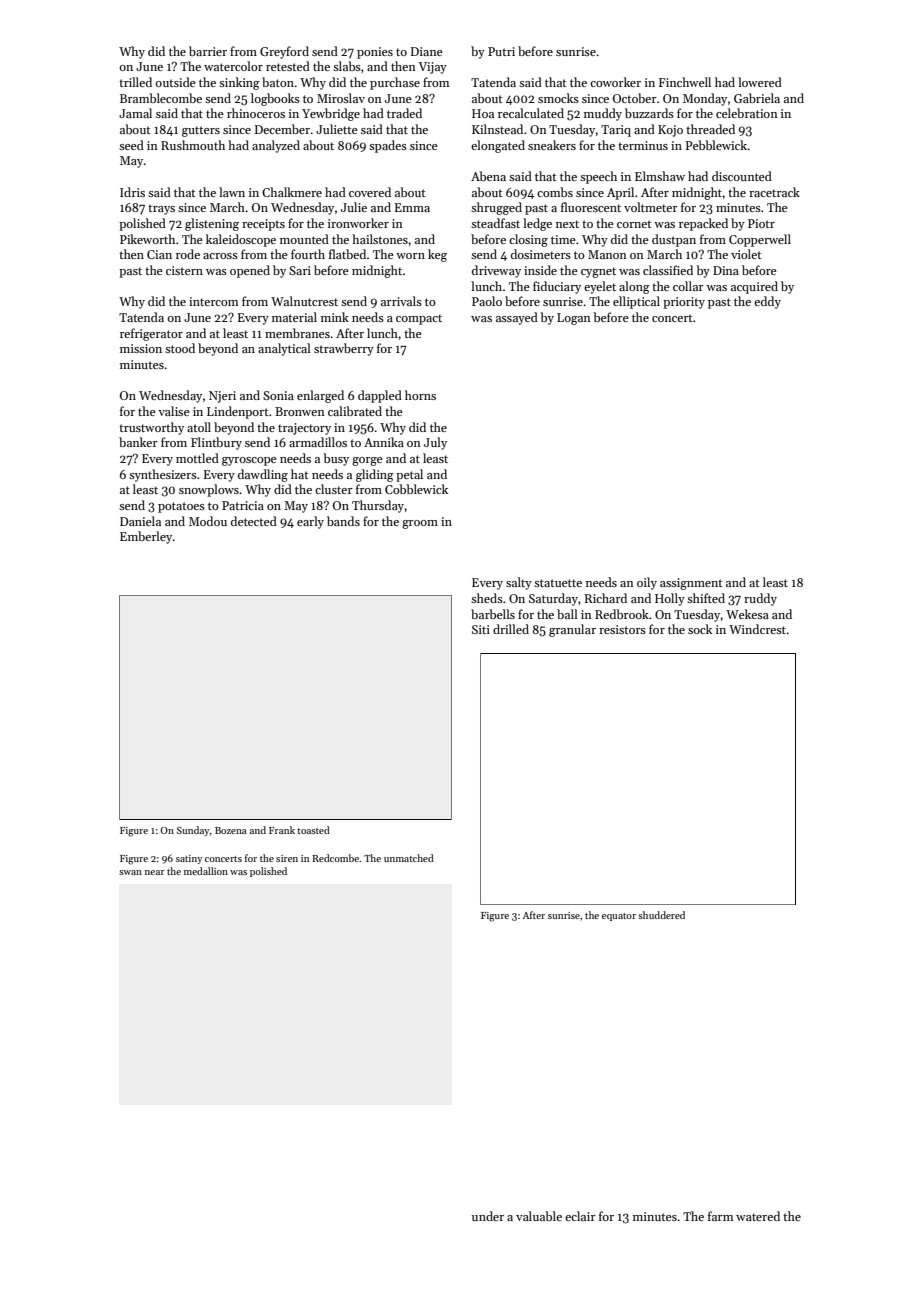 This screenshot has width=924, height=1308. What do you see at coordinates (757, 629) in the screenshot?
I see `Windcrest` at bounding box center [757, 629].
